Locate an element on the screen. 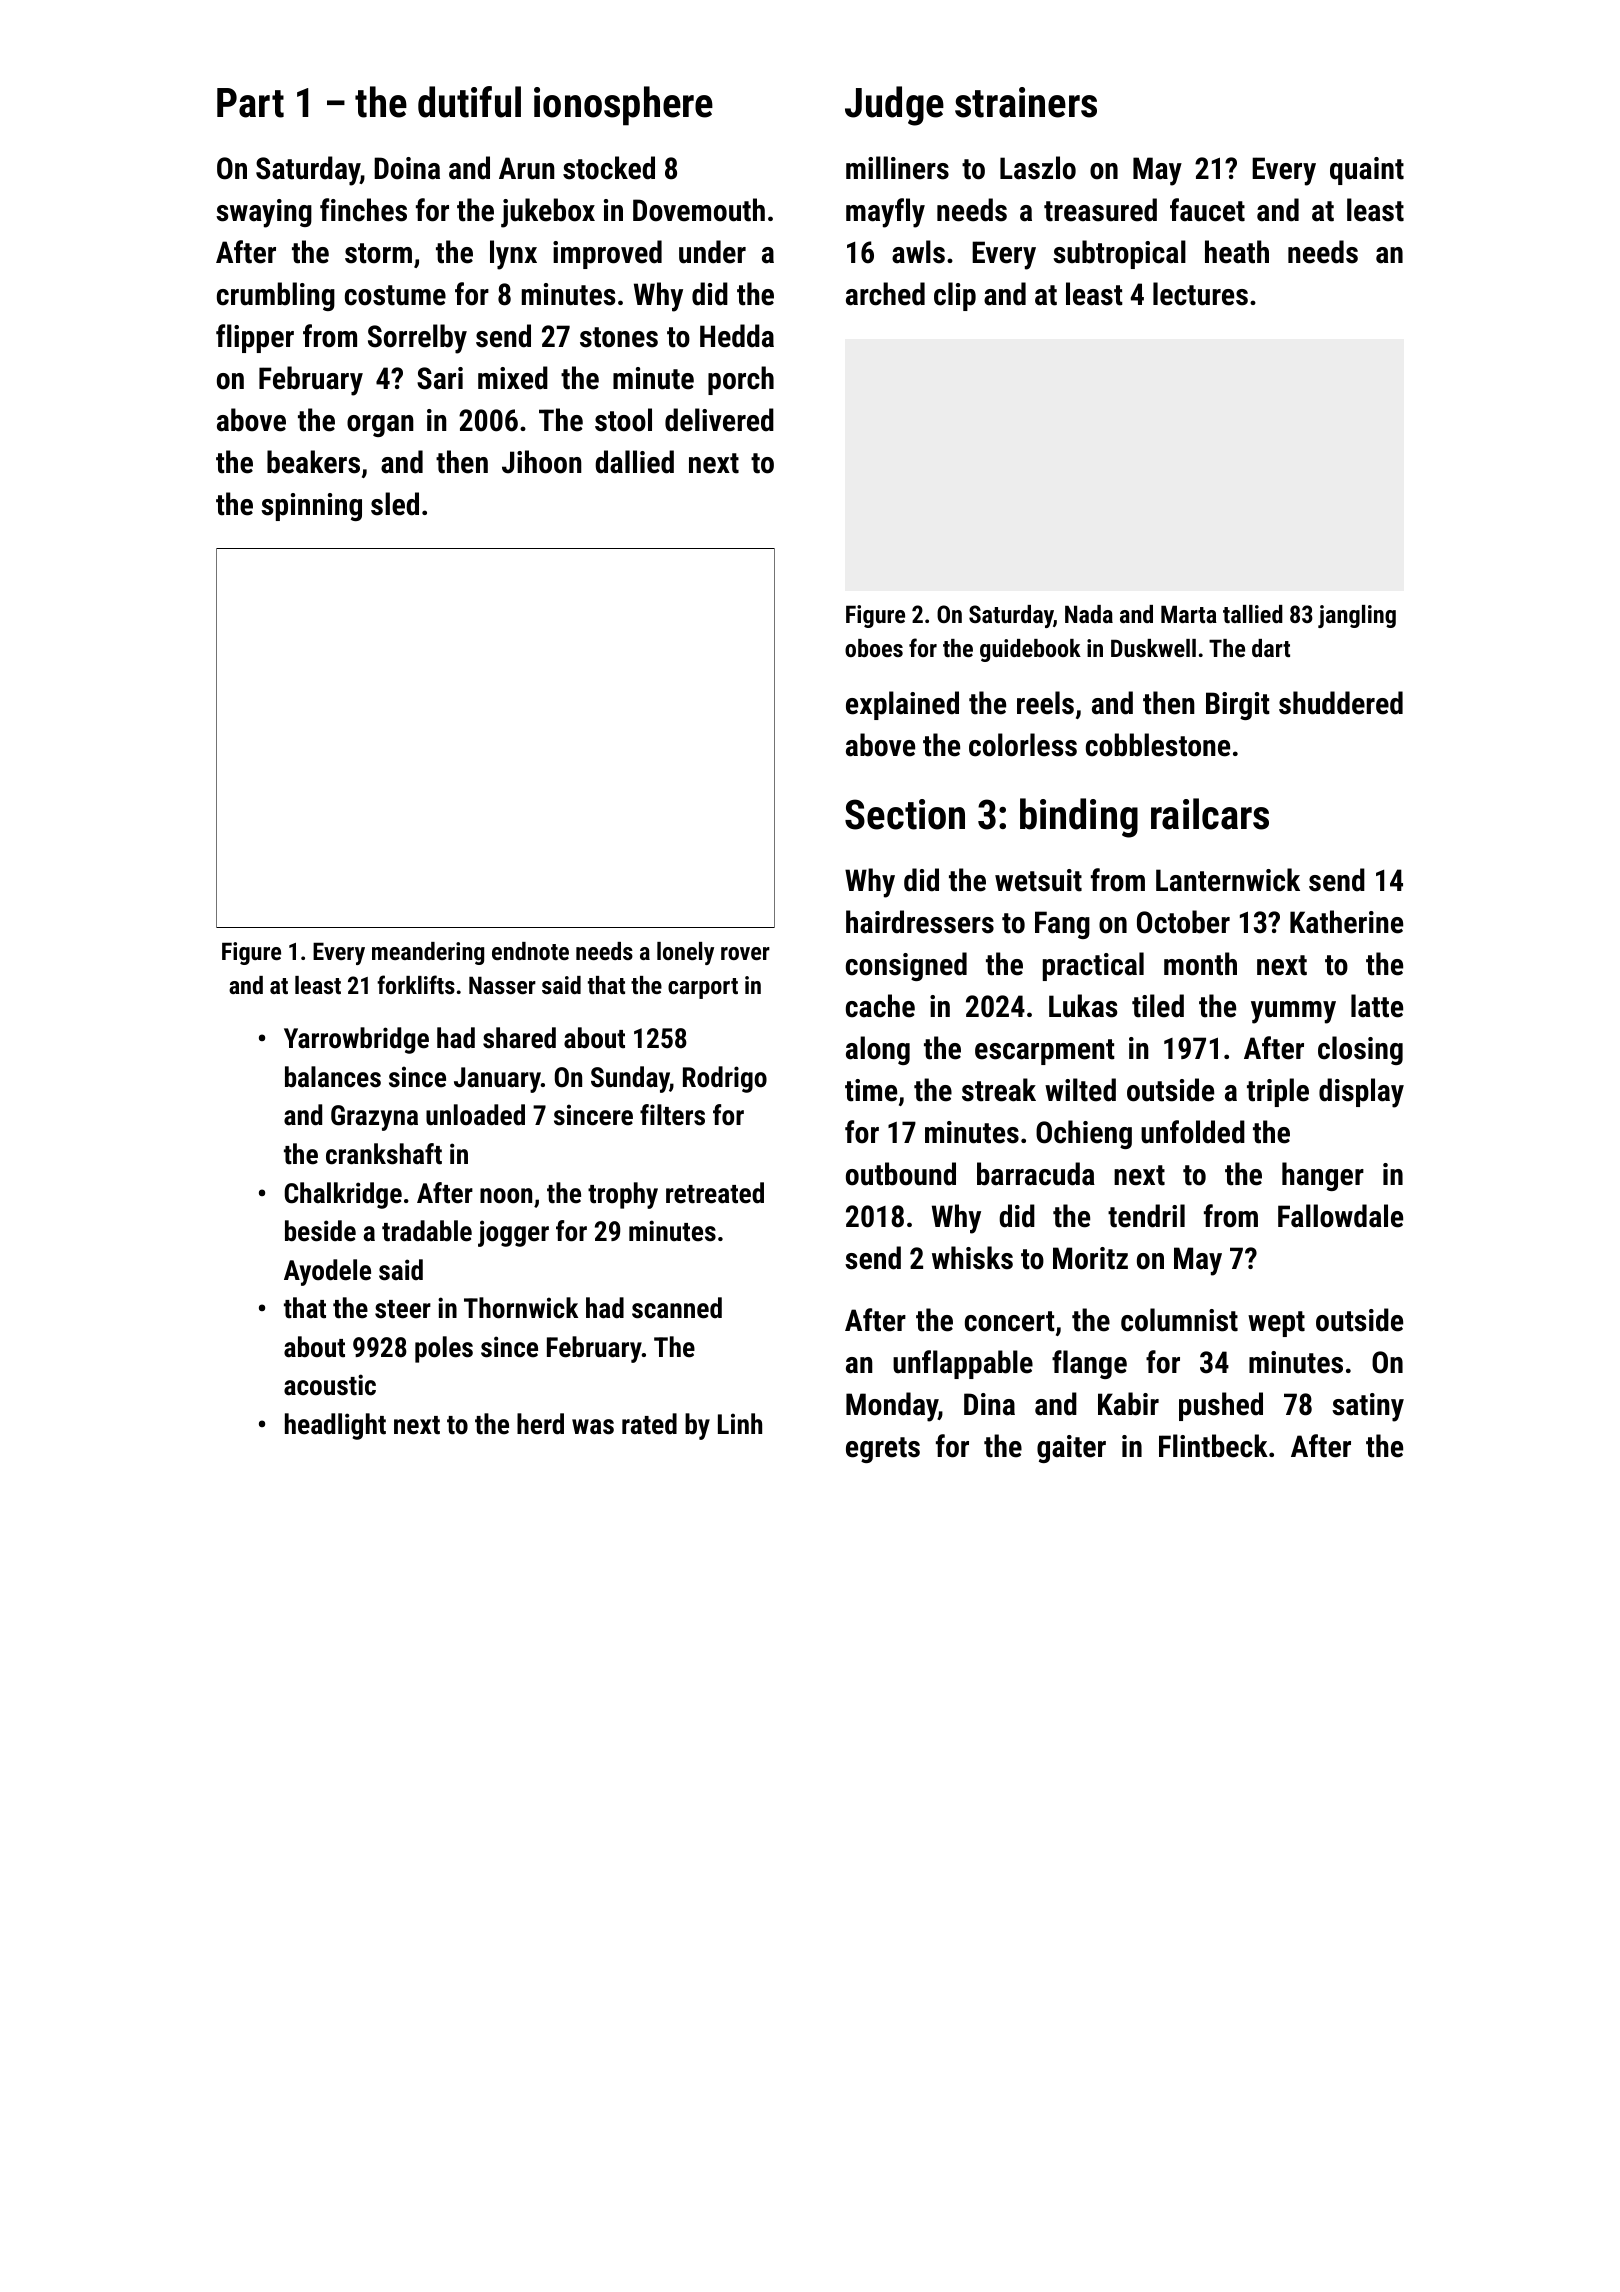 The height and width of the screenshot is (2292, 1620). yummy is located at coordinates (1293, 1012).
